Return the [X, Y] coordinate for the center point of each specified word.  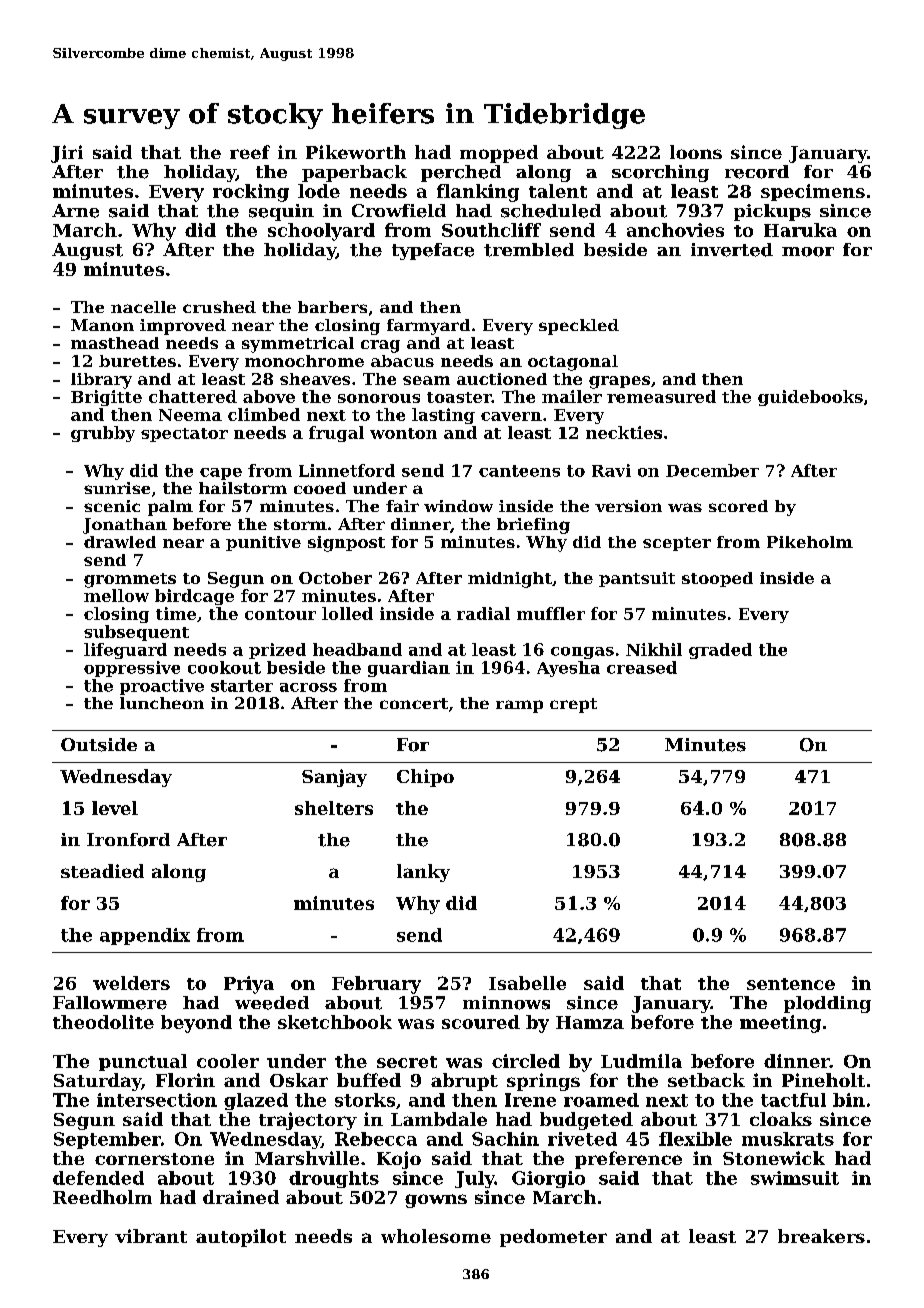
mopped [499, 154]
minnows [506, 1003]
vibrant [151, 1236]
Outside [99, 745]
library [101, 381]
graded [720, 651]
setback [706, 1080]
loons [696, 152]
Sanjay [334, 778]
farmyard [428, 327]
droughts [334, 1179]
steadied [102, 871]
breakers [821, 1236]
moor [808, 252]
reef [250, 152]
